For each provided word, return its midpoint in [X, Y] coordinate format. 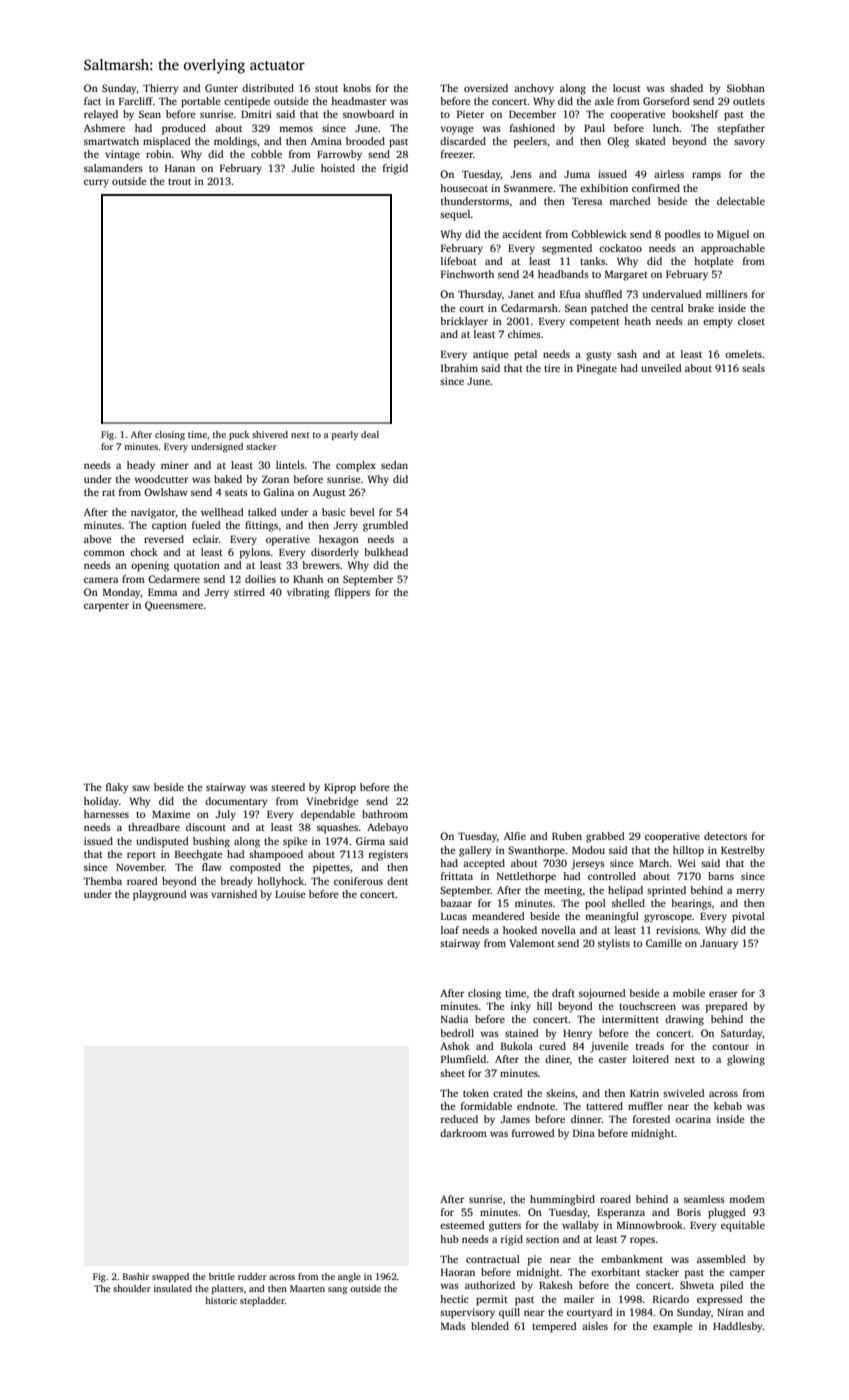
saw [141, 788]
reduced [459, 1119]
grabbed [605, 837]
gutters [505, 1227]
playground [160, 895]
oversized [486, 88]
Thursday [480, 295]
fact [92, 101]
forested [651, 1119]
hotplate [714, 262]
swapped [170, 1277]
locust [627, 88]
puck [239, 435]
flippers [352, 593]
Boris [689, 1212]
